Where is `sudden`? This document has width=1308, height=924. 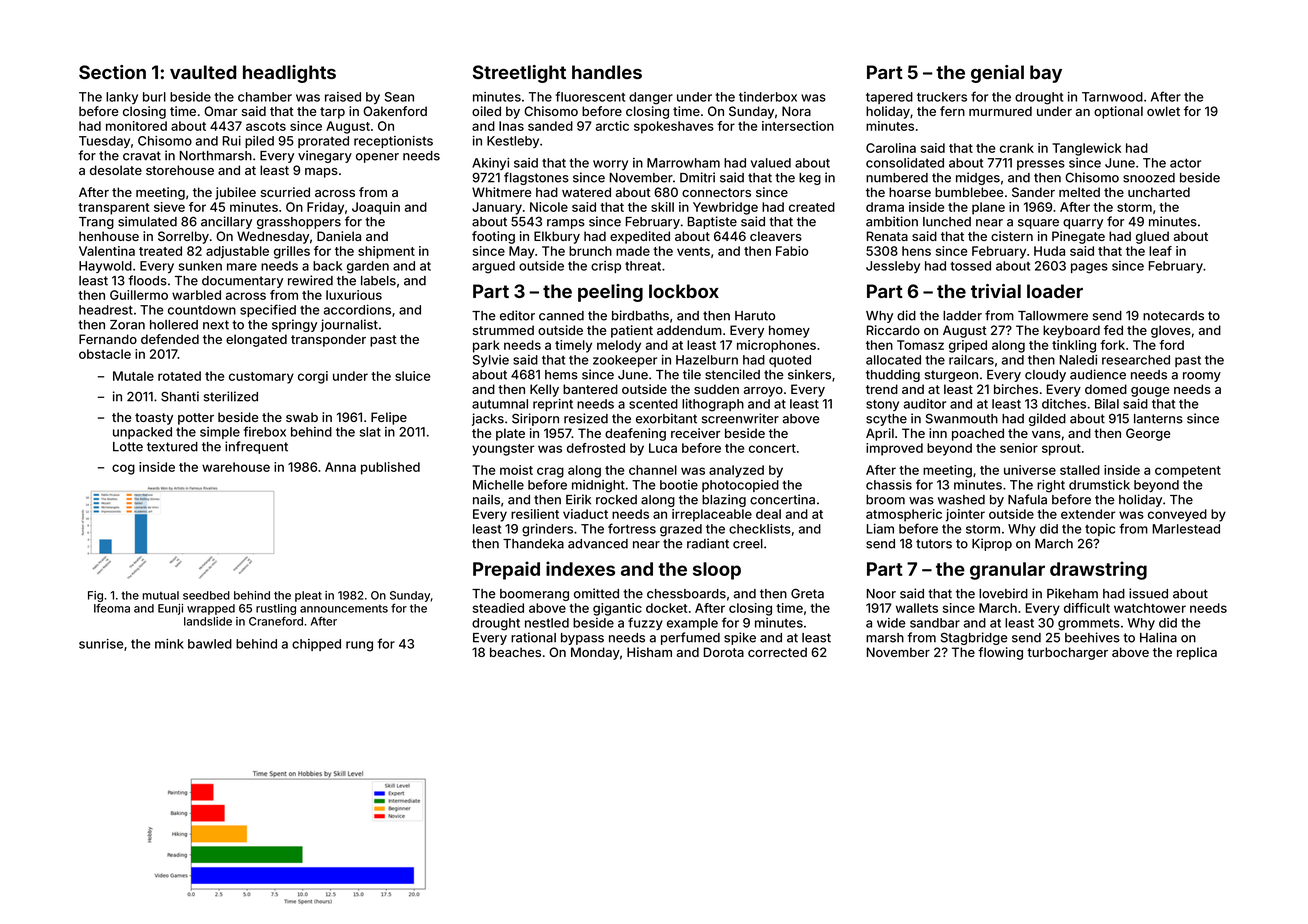 sudden is located at coordinates (716, 389).
